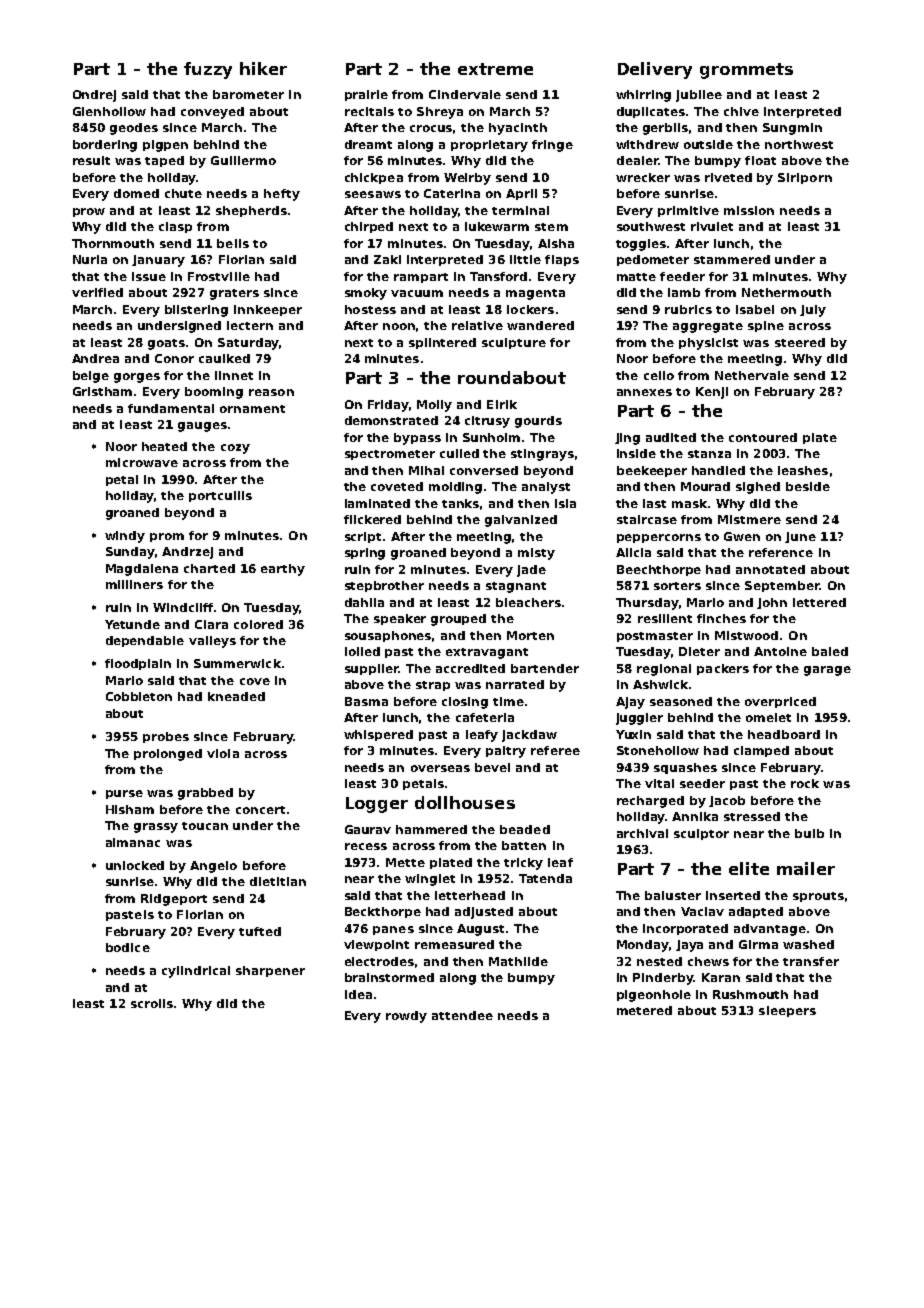 The image size is (924, 1308). What do you see at coordinates (406, 1017) in the document?
I see `rowdy` at bounding box center [406, 1017].
